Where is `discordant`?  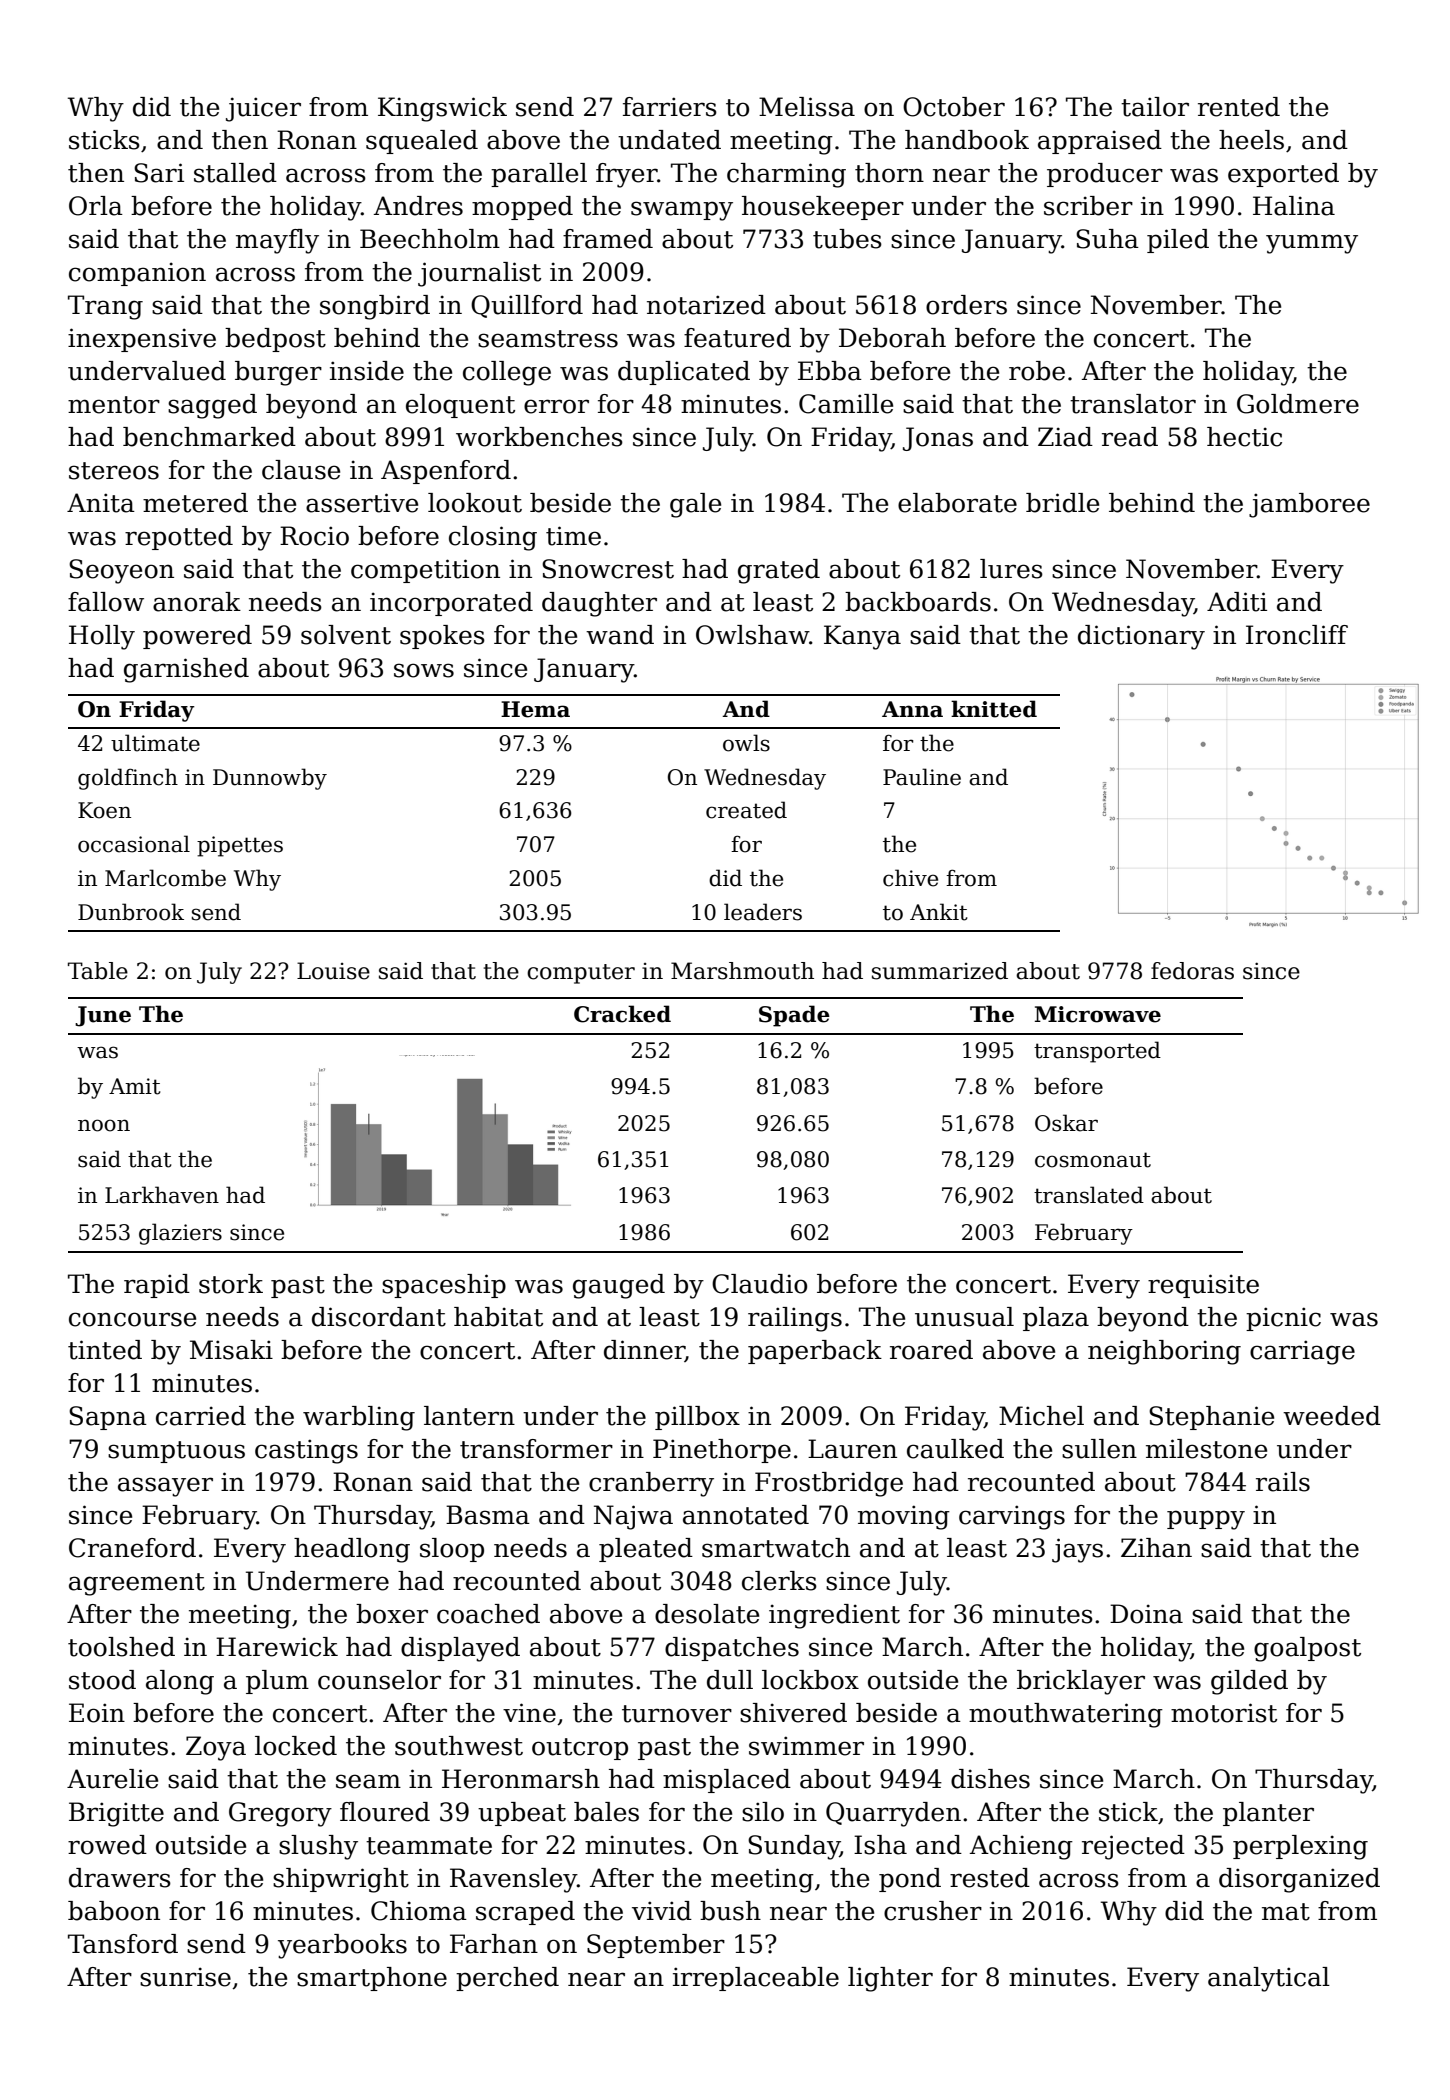
discordant is located at coordinates (379, 1317).
